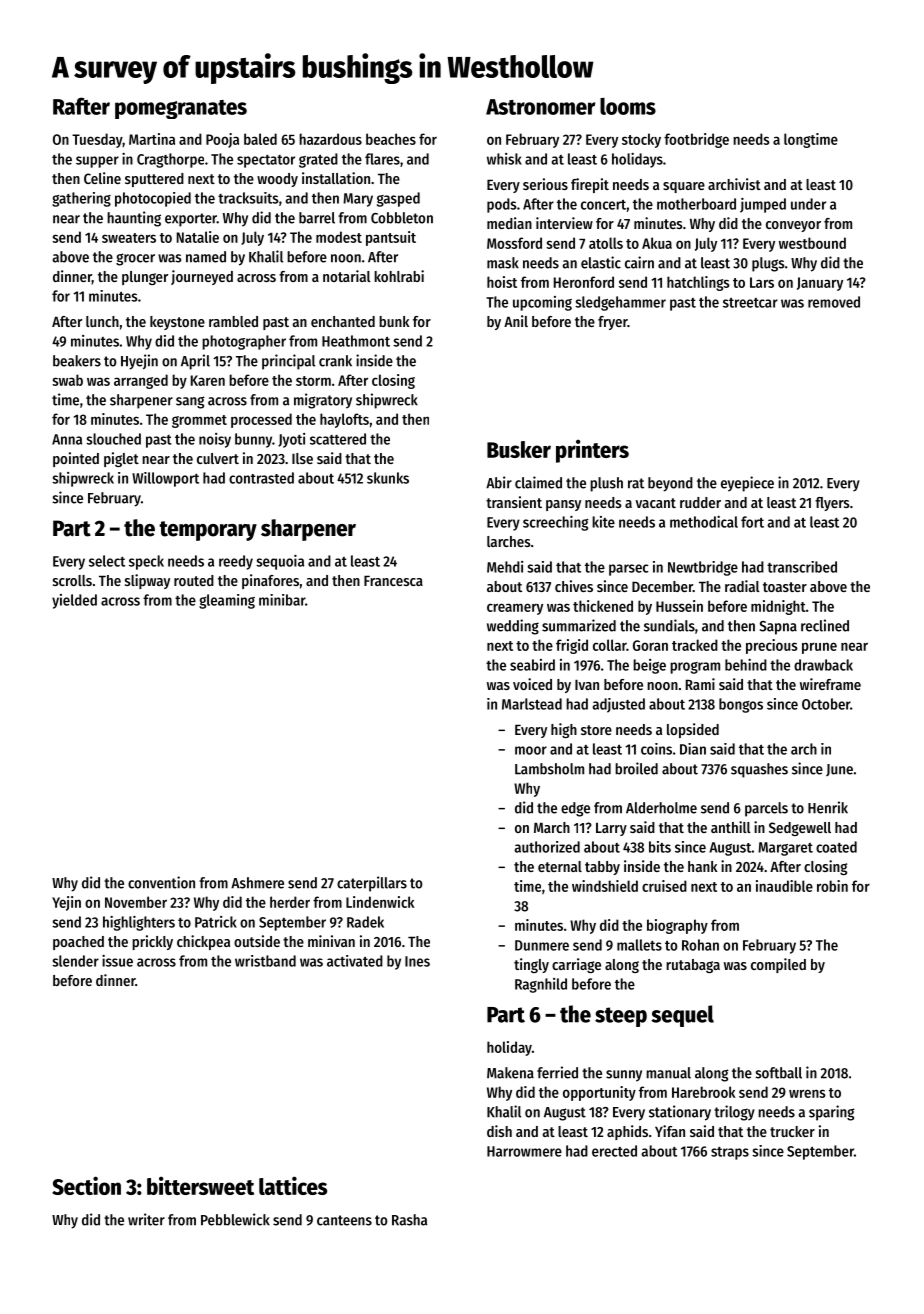 This image has width=924, height=1314. I want to click on Anil, so click(516, 321).
